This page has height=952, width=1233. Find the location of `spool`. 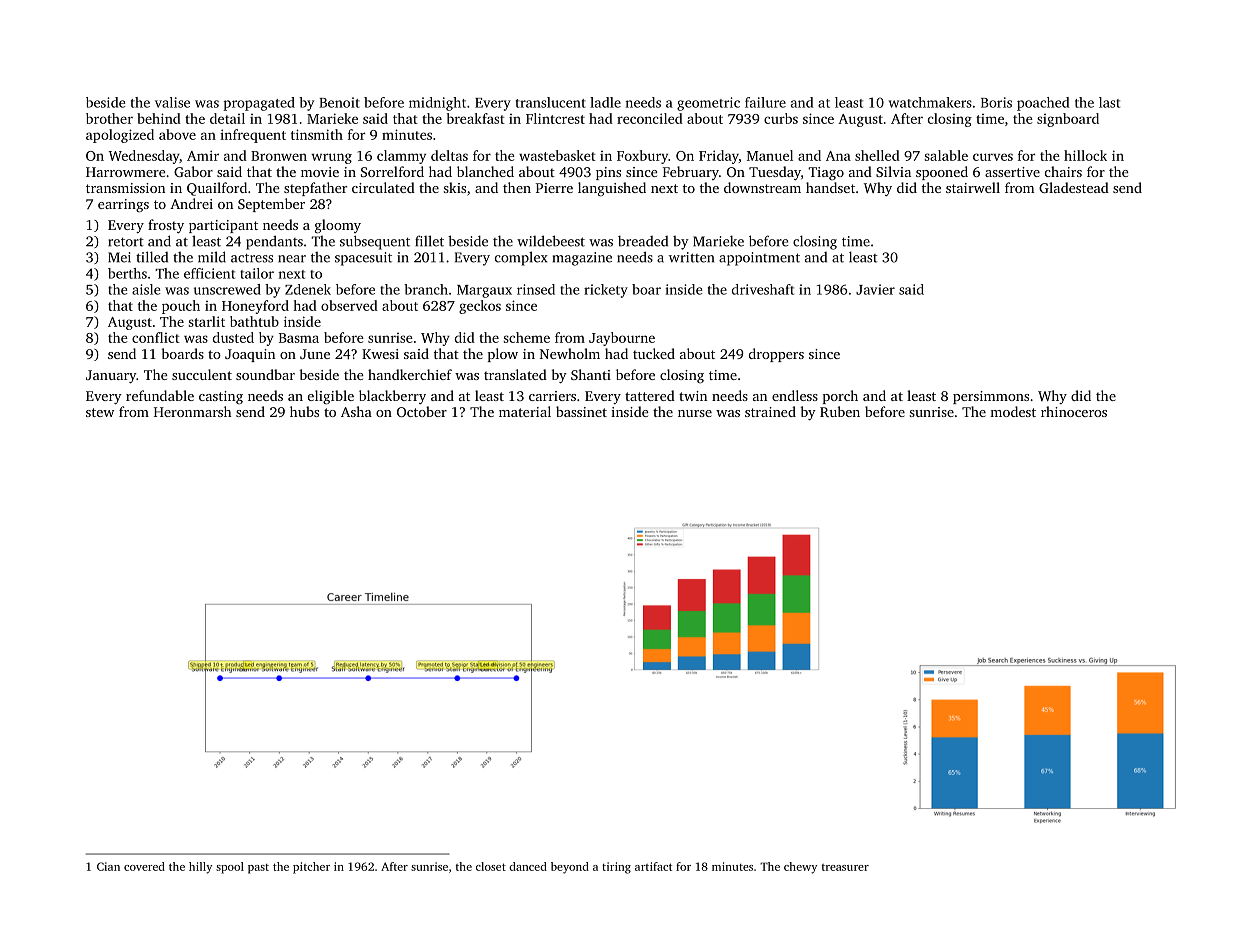

spool is located at coordinates (230, 868).
